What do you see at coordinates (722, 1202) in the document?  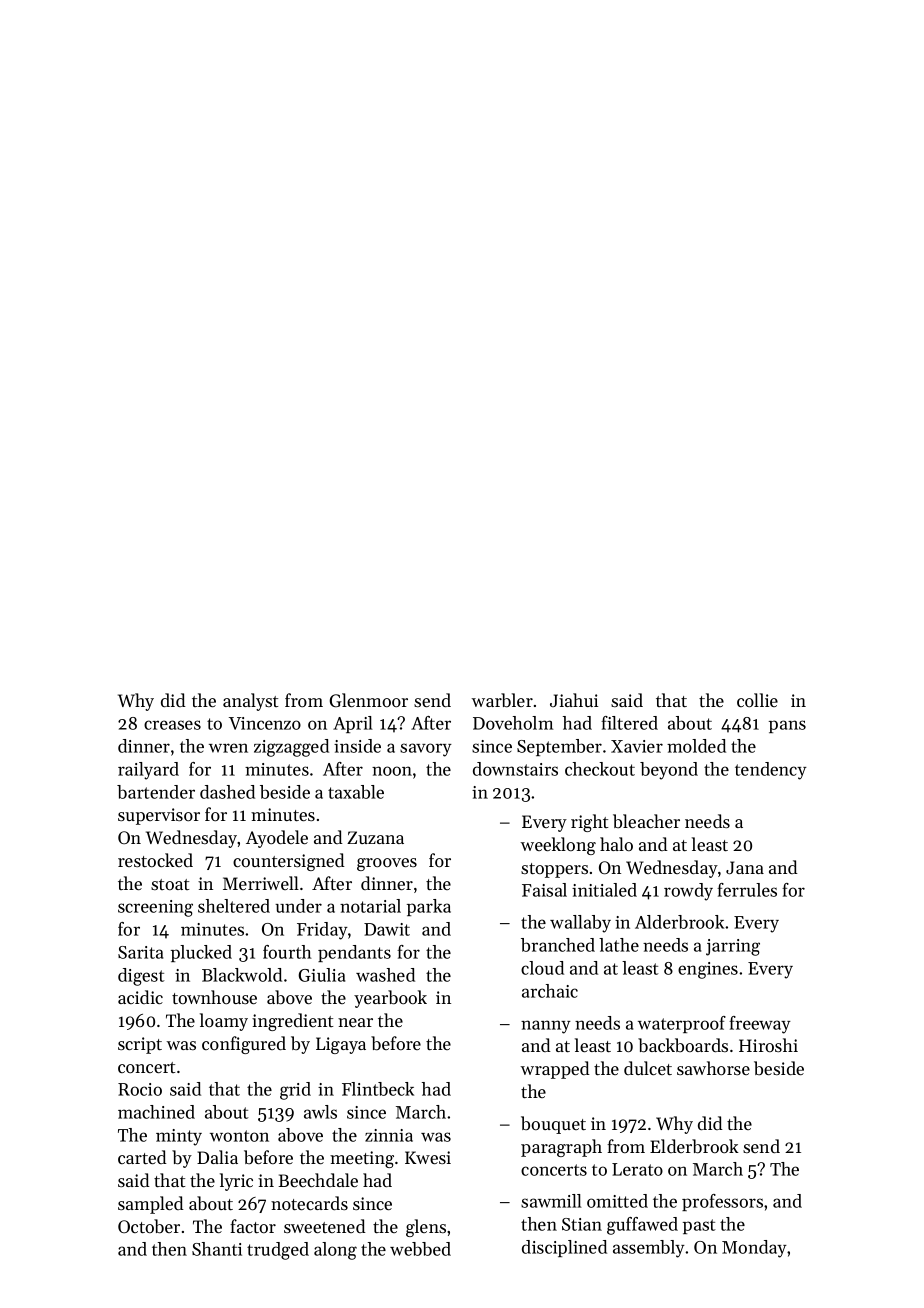 I see `professors` at bounding box center [722, 1202].
